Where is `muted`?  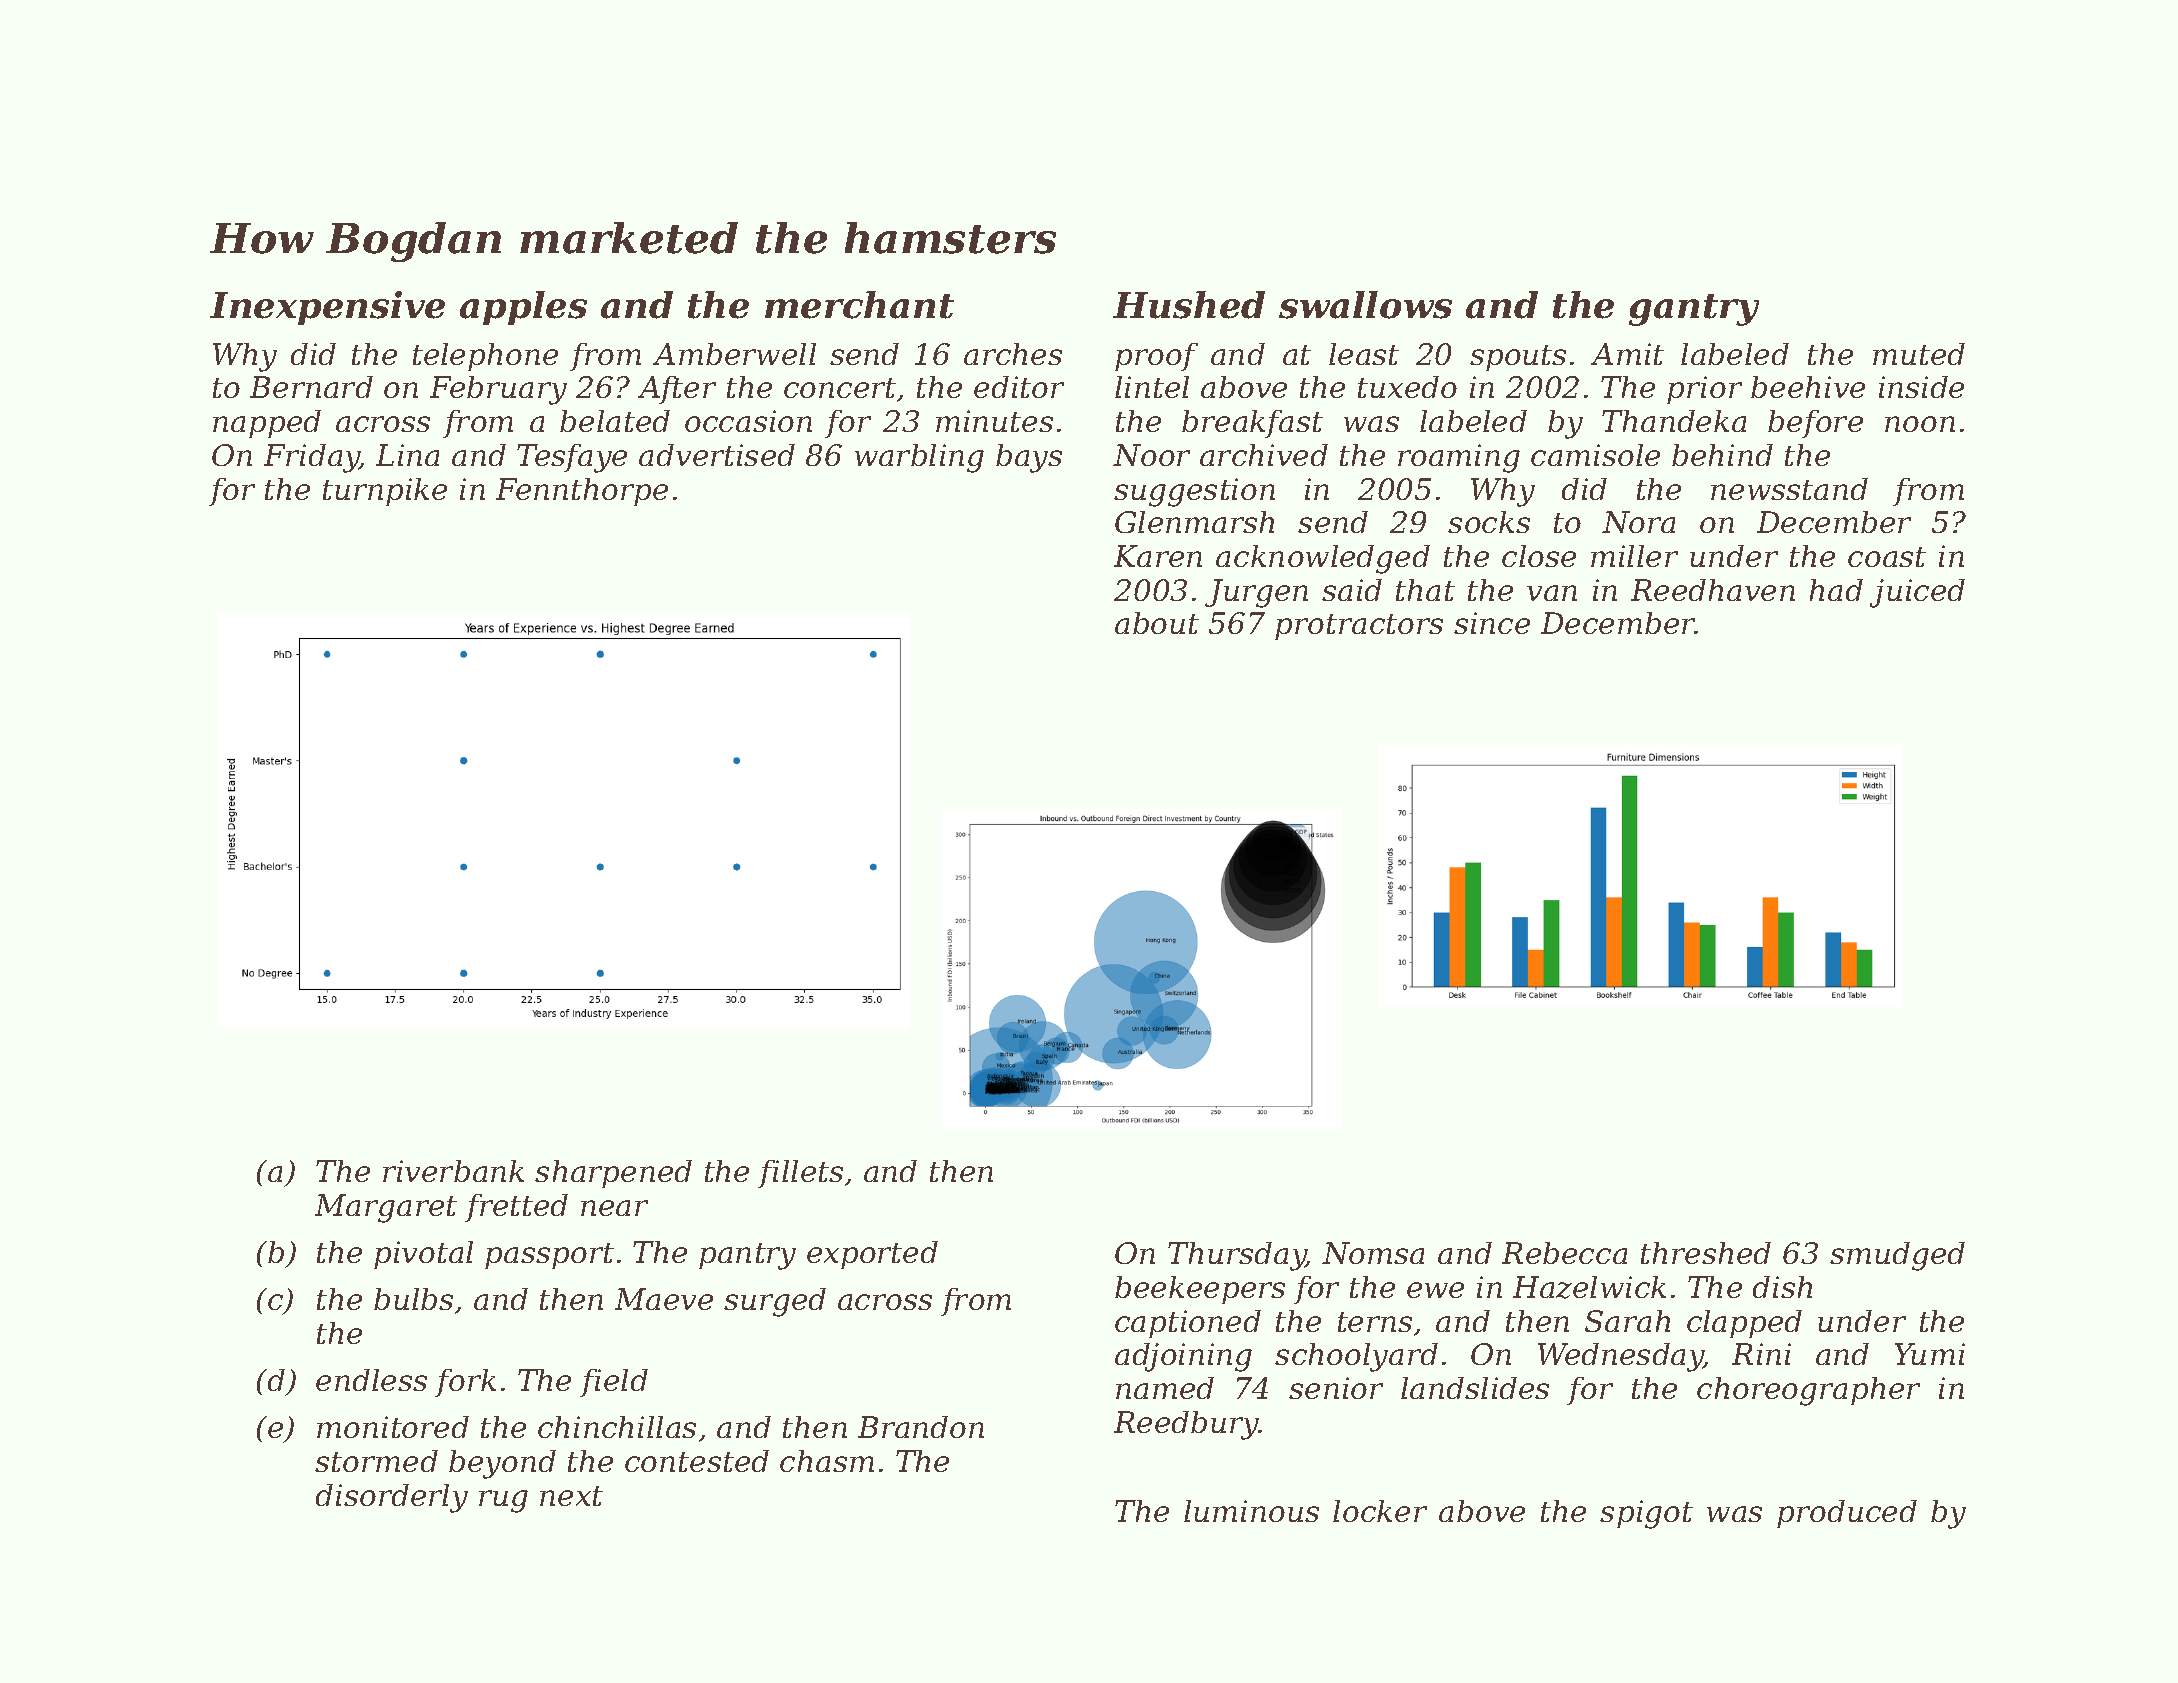
muted is located at coordinates (1919, 354).
